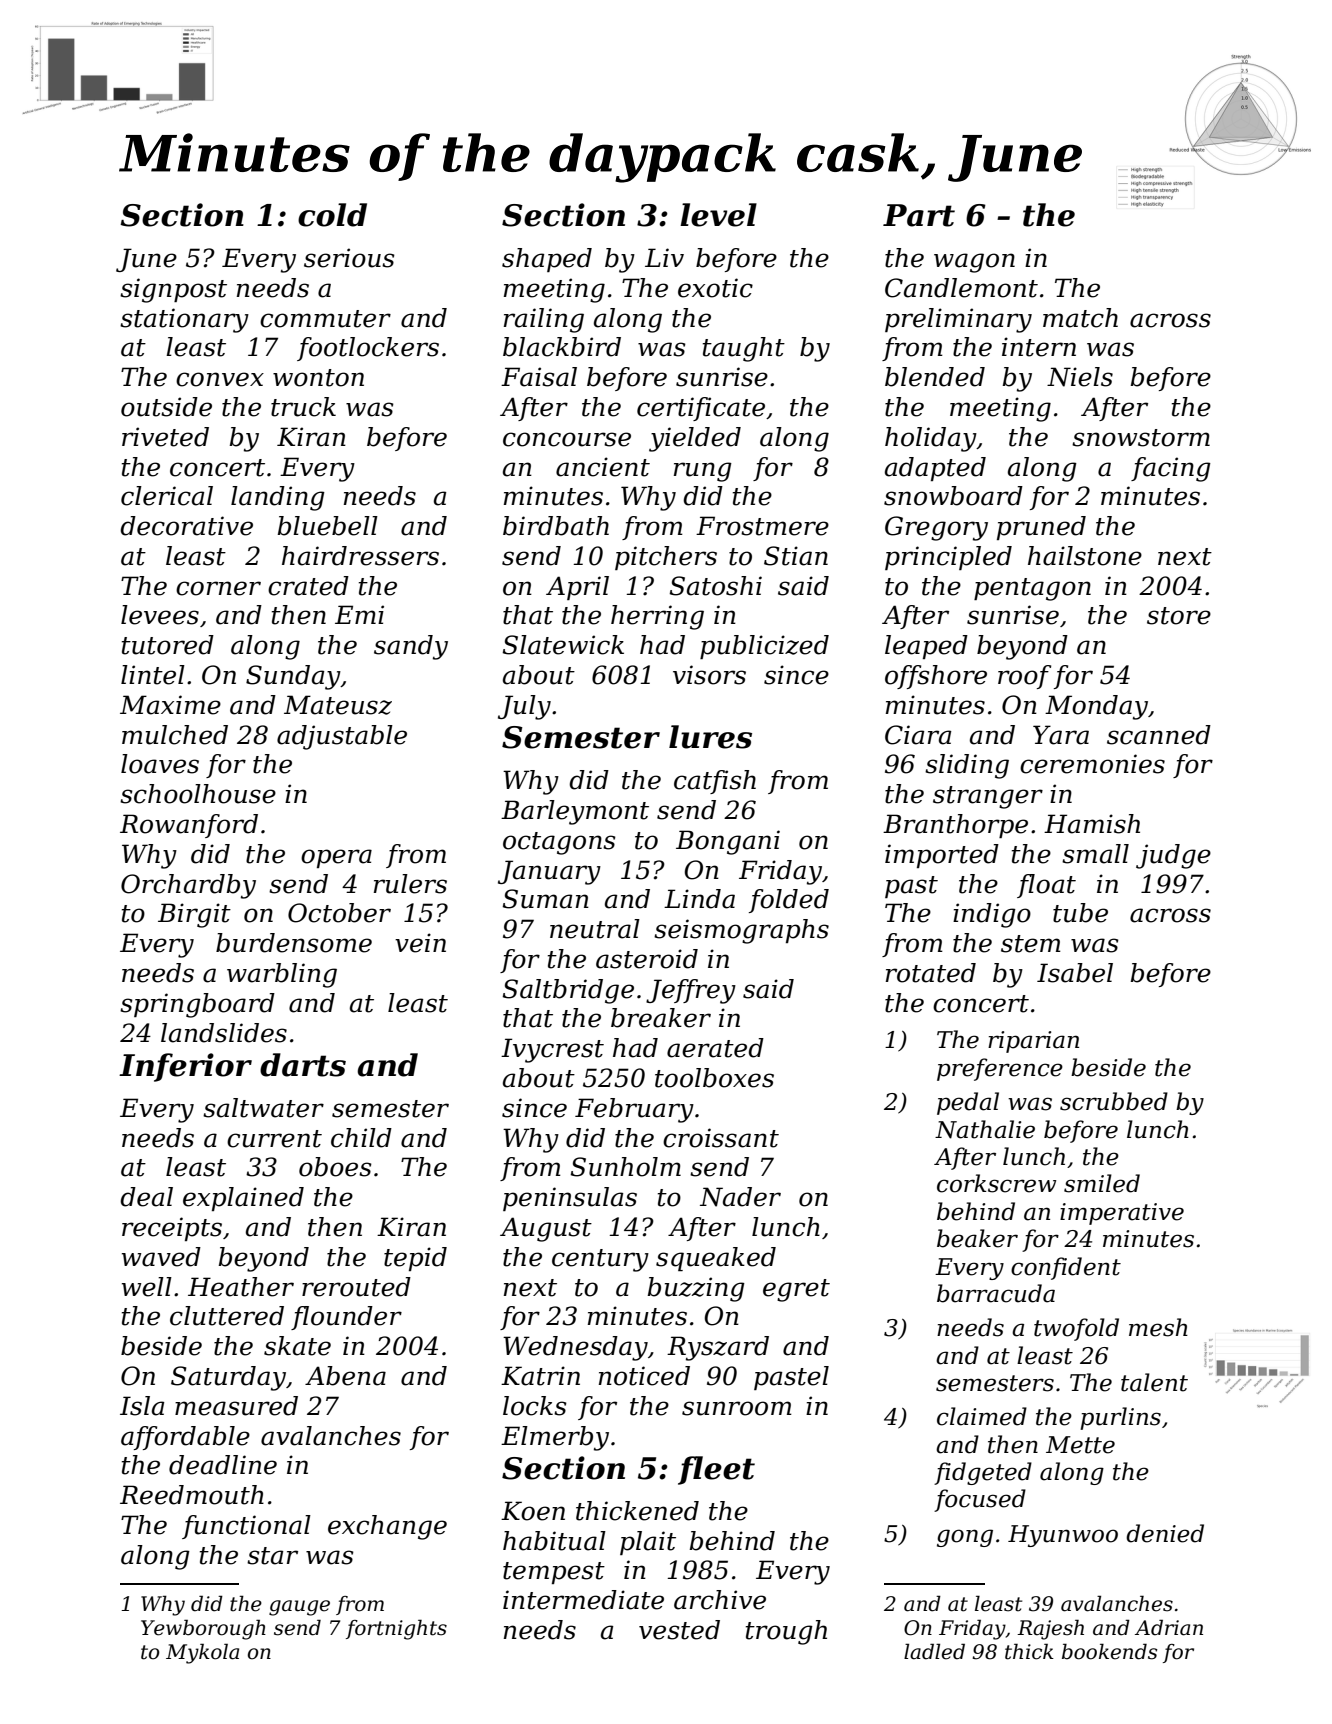 The image size is (1332, 1724). What do you see at coordinates (696, 1289) in the image?
I see `buzzing` at bounding box center [696, 1289].
